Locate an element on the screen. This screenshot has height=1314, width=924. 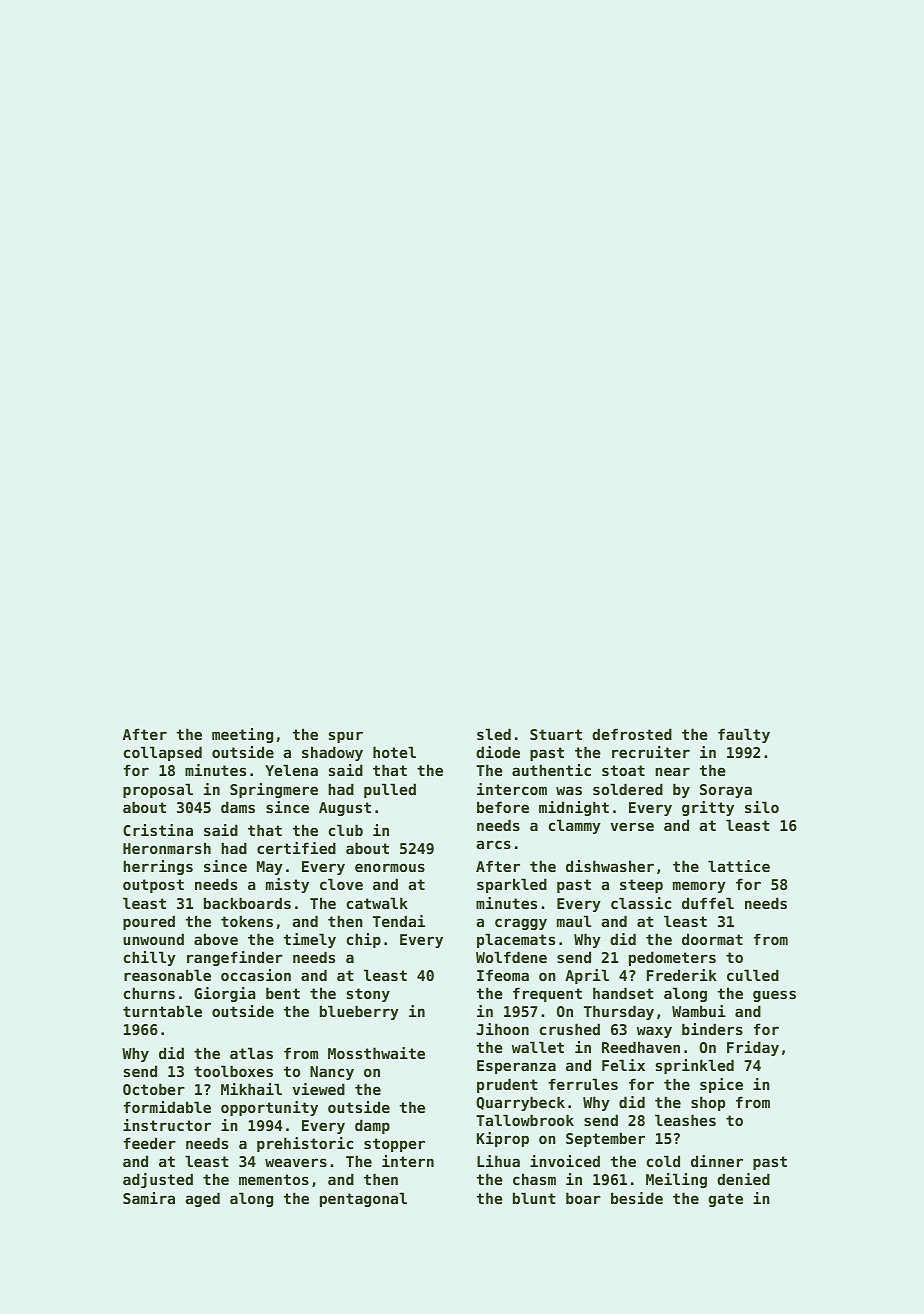
handset is located at coordinates (623, 993).
